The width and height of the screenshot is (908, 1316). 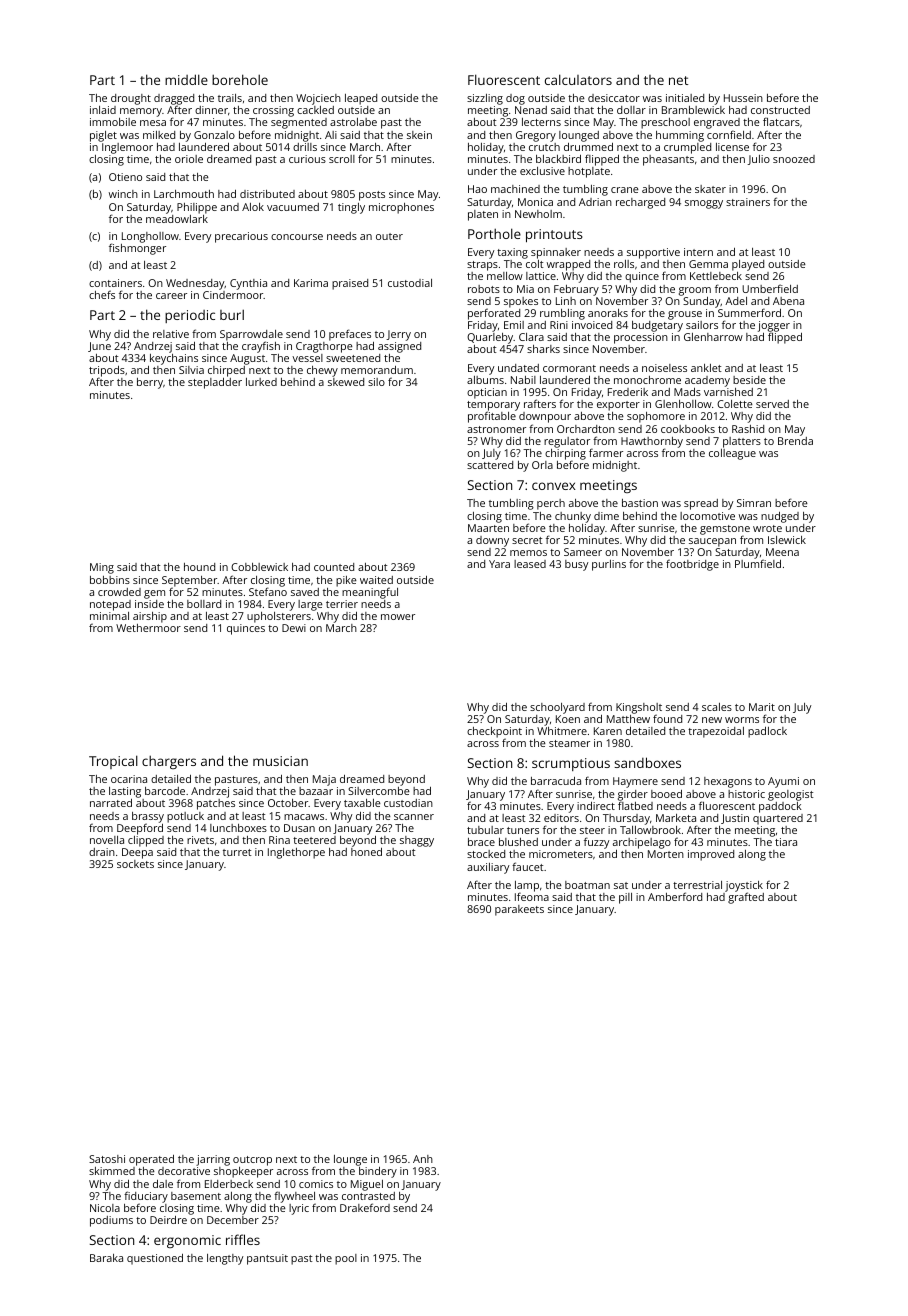 What do you see at coordinates (758, 564) in the screenshot?
I see `Plumfield` at bounding box center [758, 564].
